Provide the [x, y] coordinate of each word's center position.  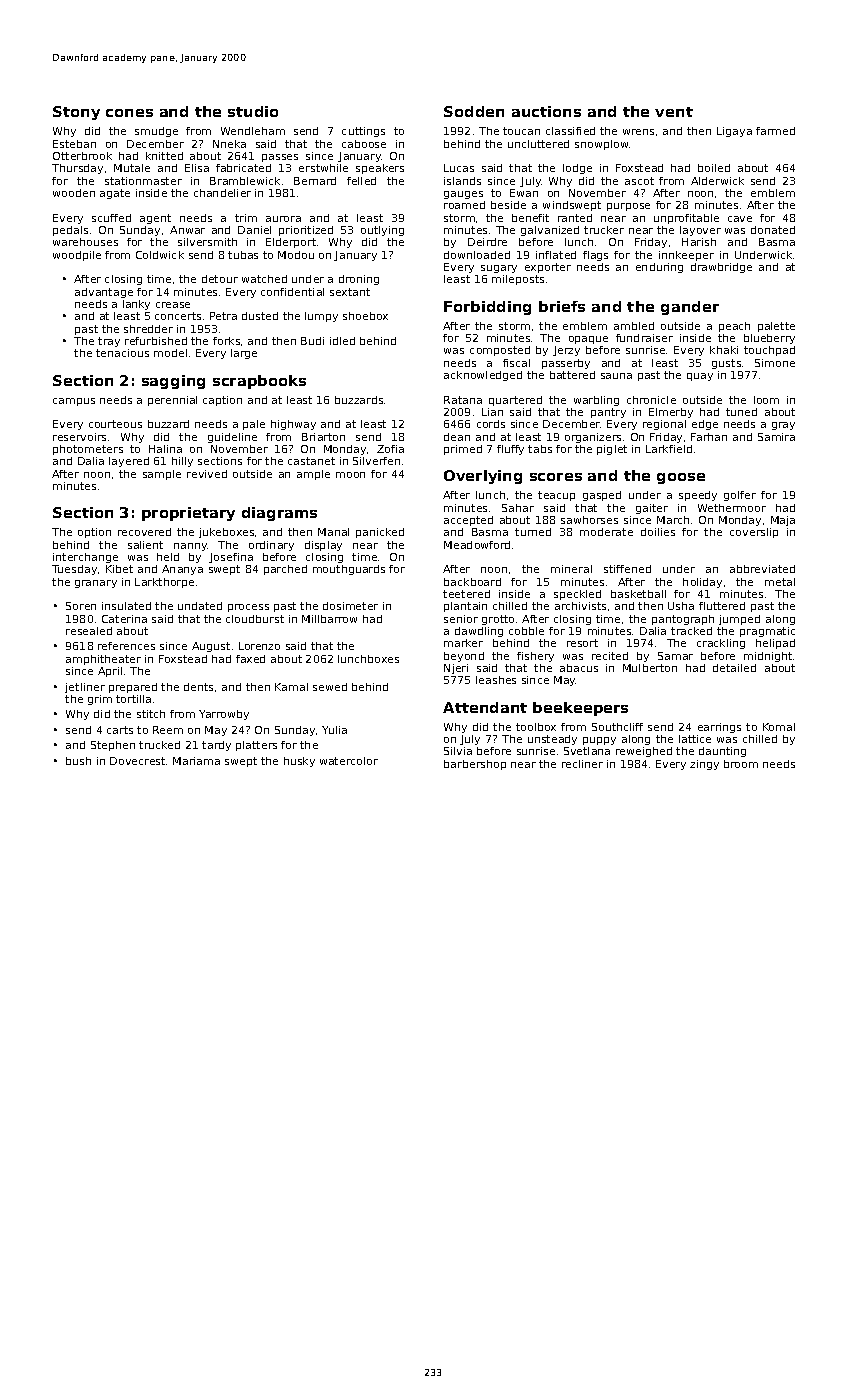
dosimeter [350, 606]
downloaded [477, 255]
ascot [639, 181]
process [248, 608]
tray [109, 342]
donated [773, 230]
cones [129, 113]
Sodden [474, 111]
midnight [768, 657]
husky [299, 762]
